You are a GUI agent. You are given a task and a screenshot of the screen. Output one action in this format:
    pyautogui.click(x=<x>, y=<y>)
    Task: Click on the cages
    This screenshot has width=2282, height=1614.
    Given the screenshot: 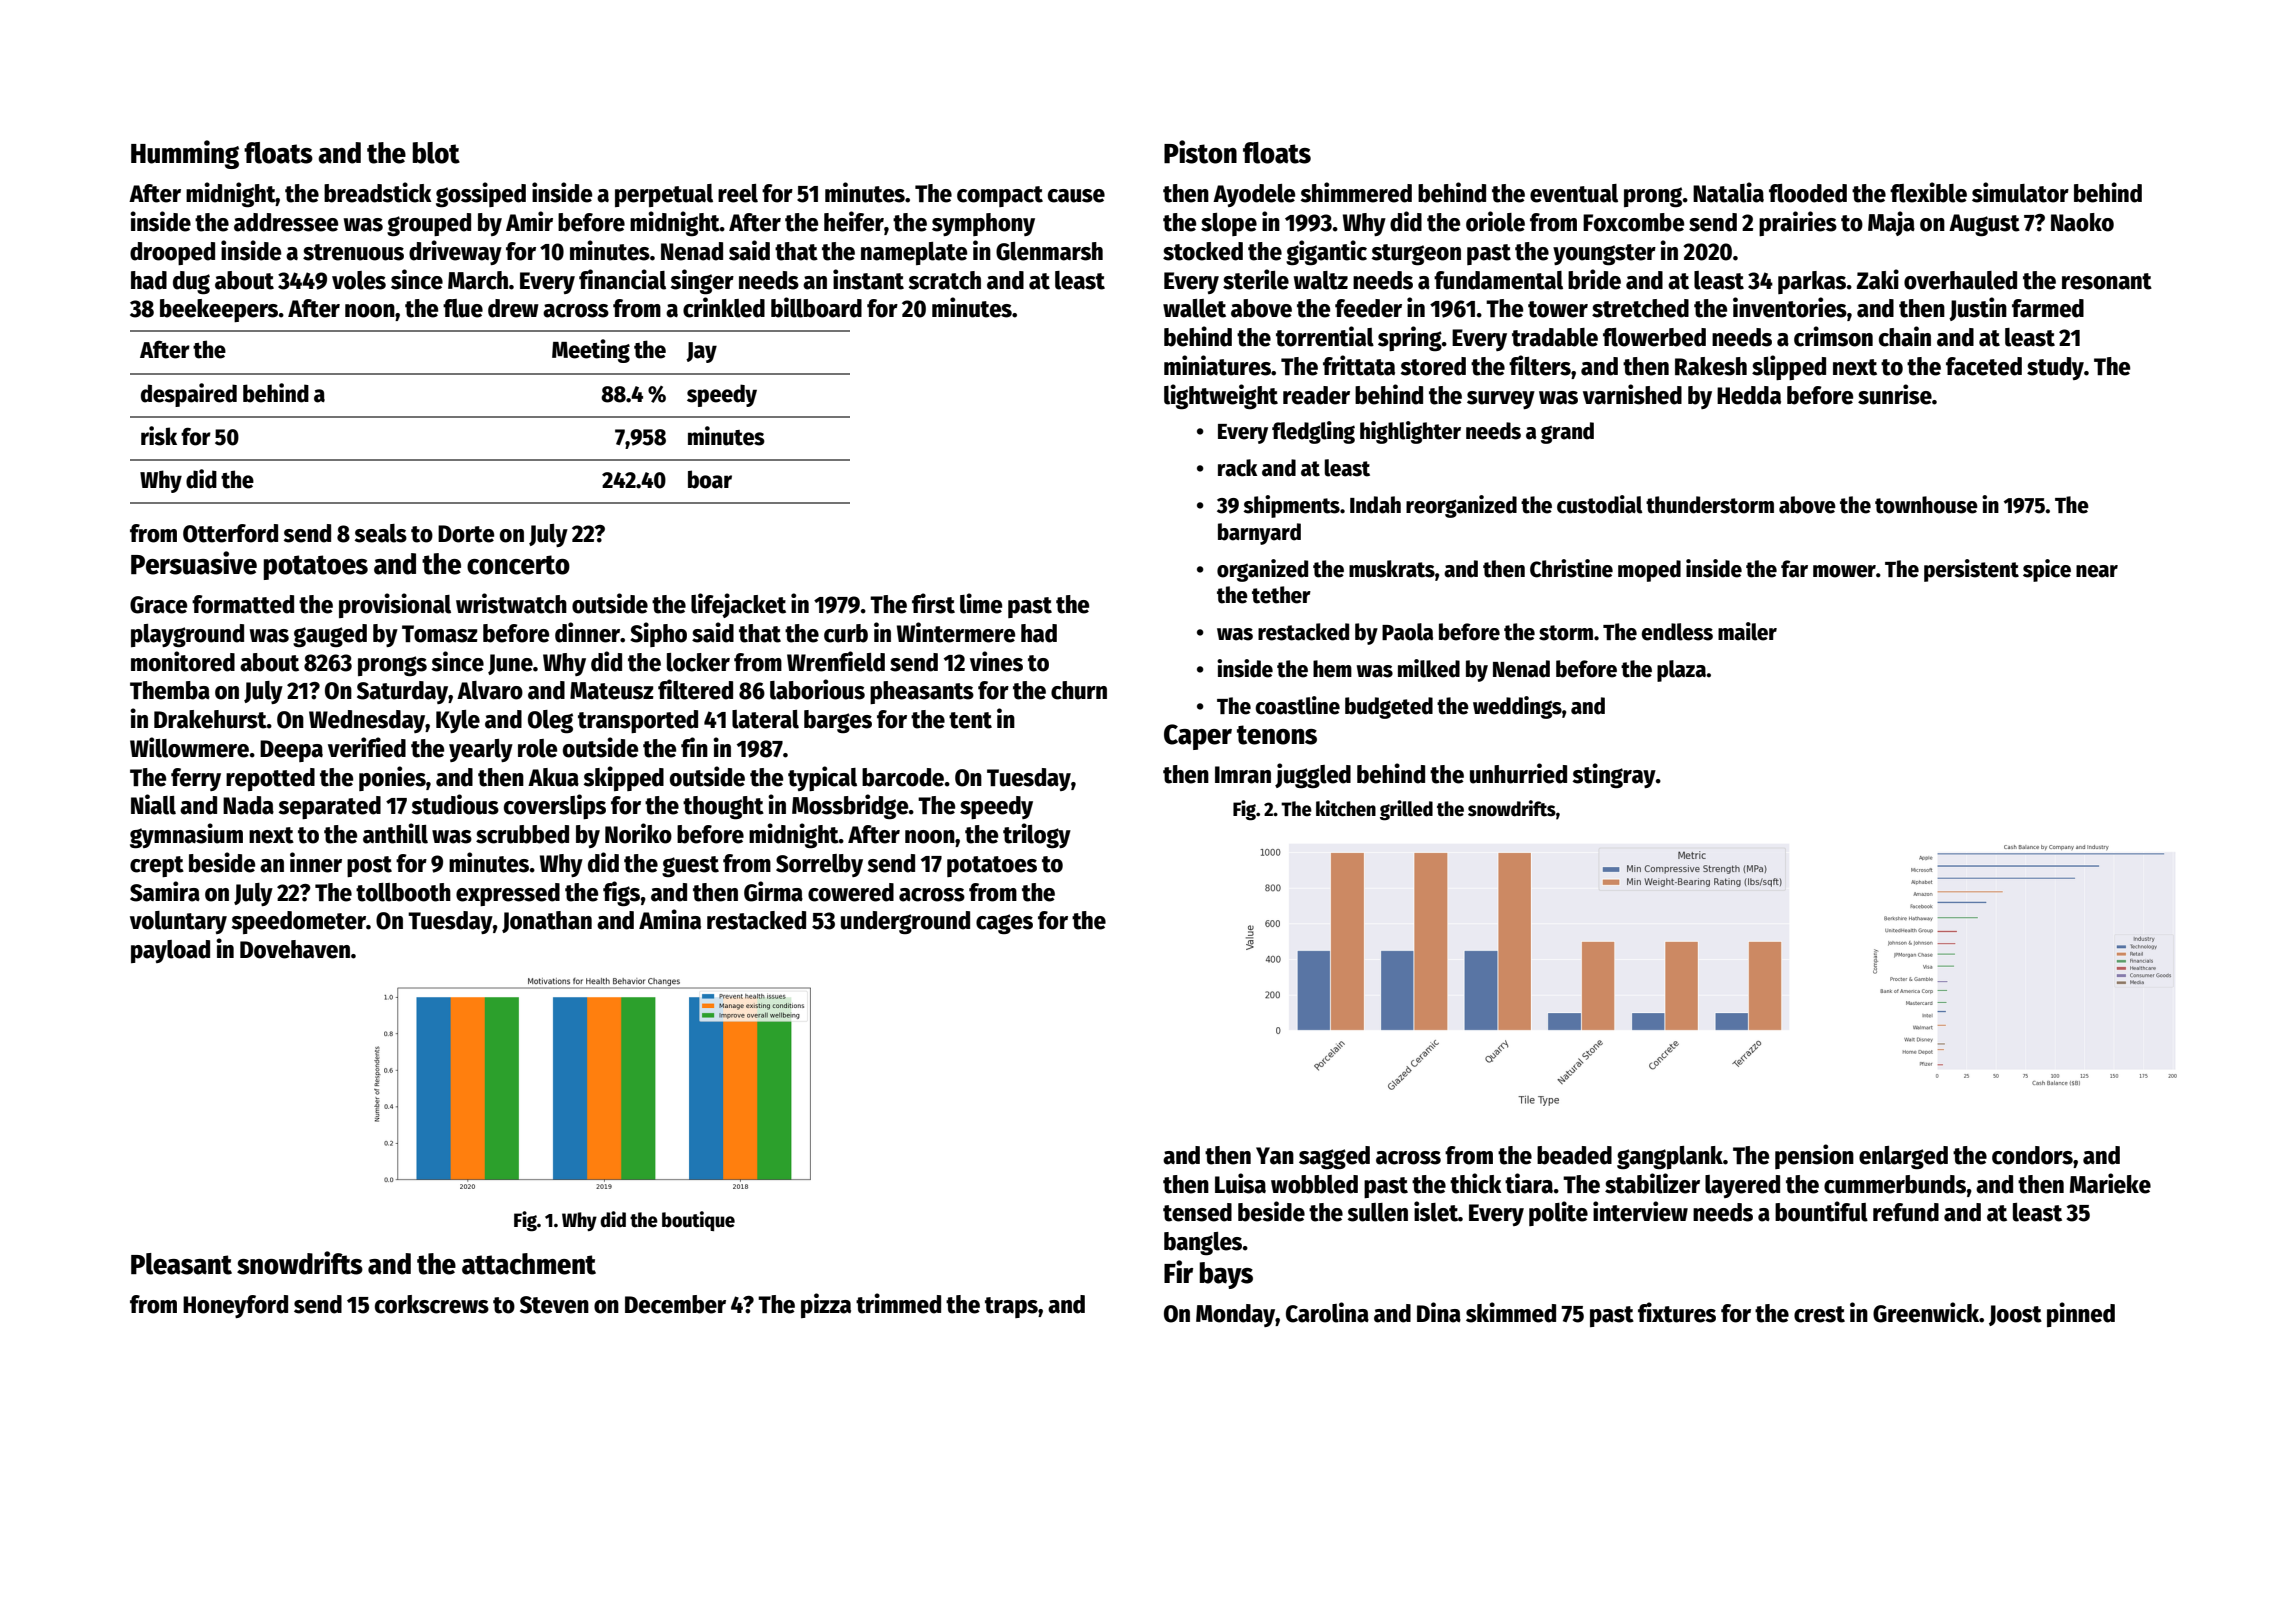 What is the action you would take?
    pyautogui.click(x=1004, y=924)
